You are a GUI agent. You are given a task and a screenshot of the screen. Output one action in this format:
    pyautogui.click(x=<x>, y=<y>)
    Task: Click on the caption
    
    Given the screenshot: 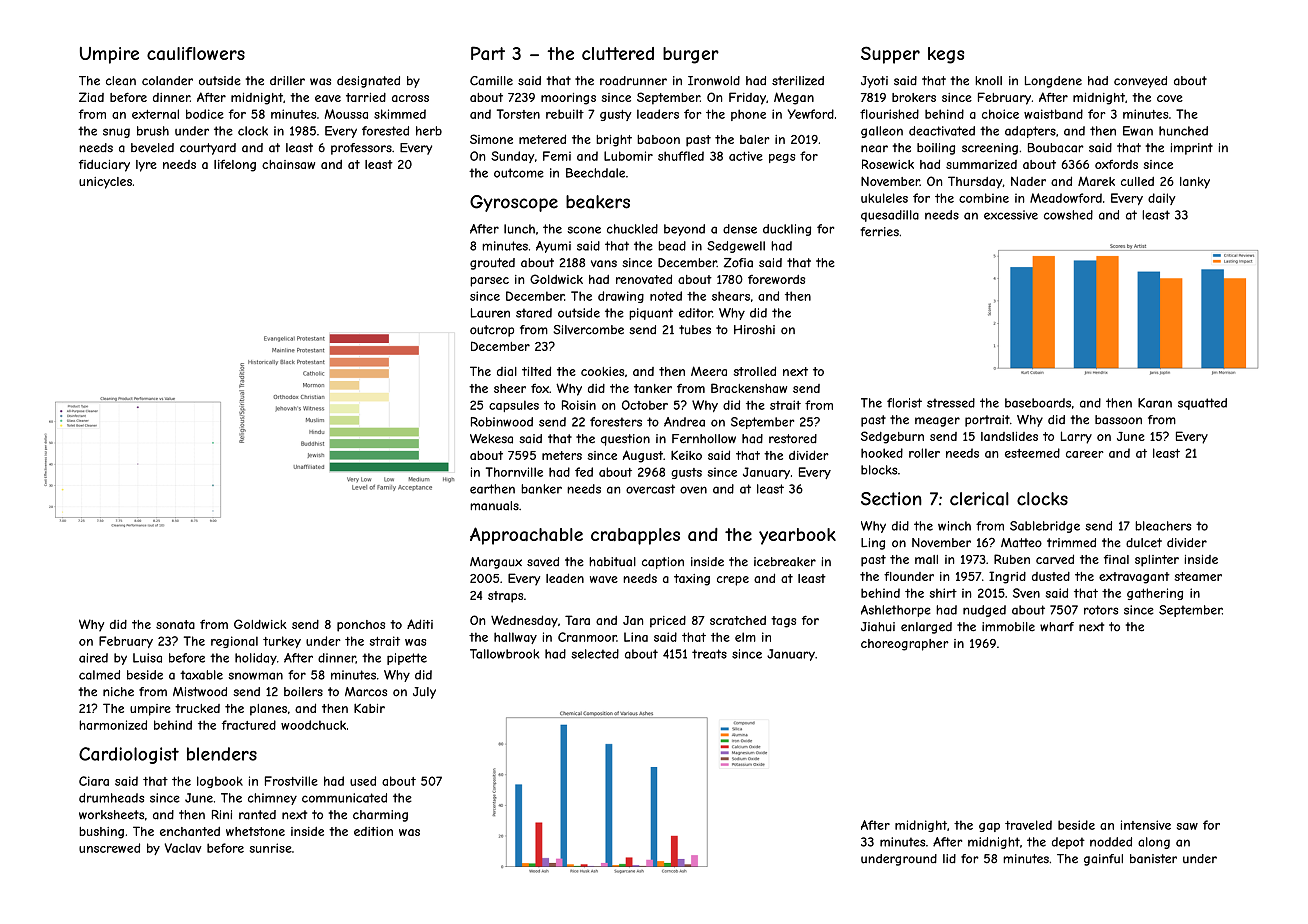 What is the action you would take?
    pyautogui.click(x=663, y=563)
